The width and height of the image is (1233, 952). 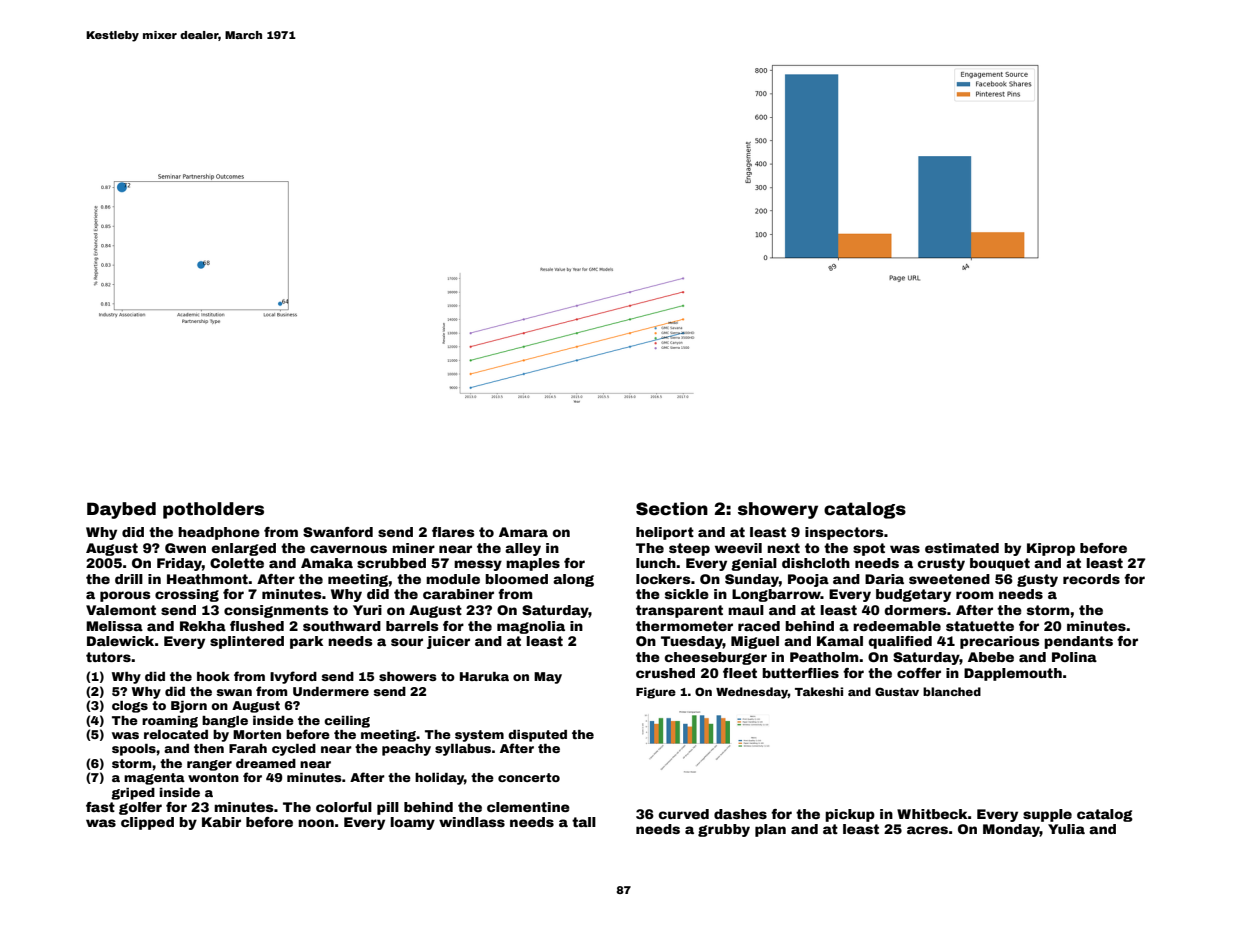 What do you see at coordinates (991, 657) in the image?
I see `Abebe` at bounding box center [991, 657].
